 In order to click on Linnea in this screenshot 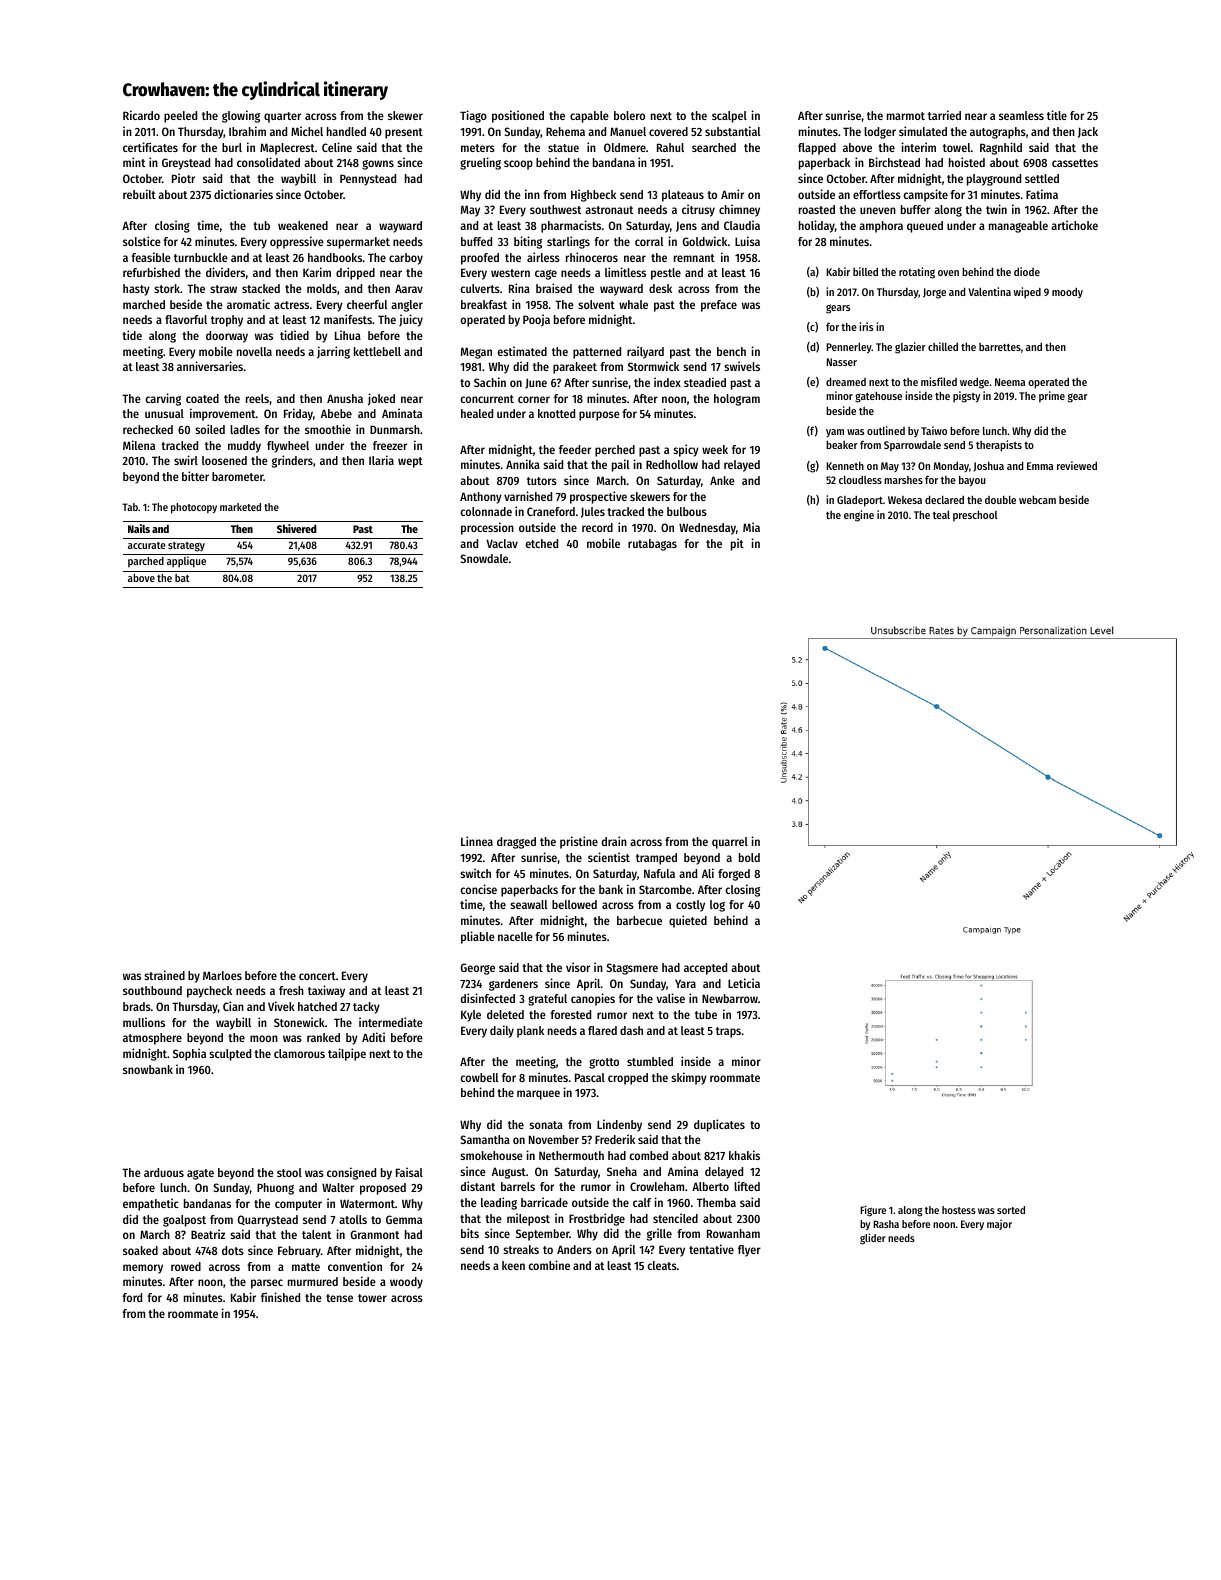, I will do `click(477, 841)`.
